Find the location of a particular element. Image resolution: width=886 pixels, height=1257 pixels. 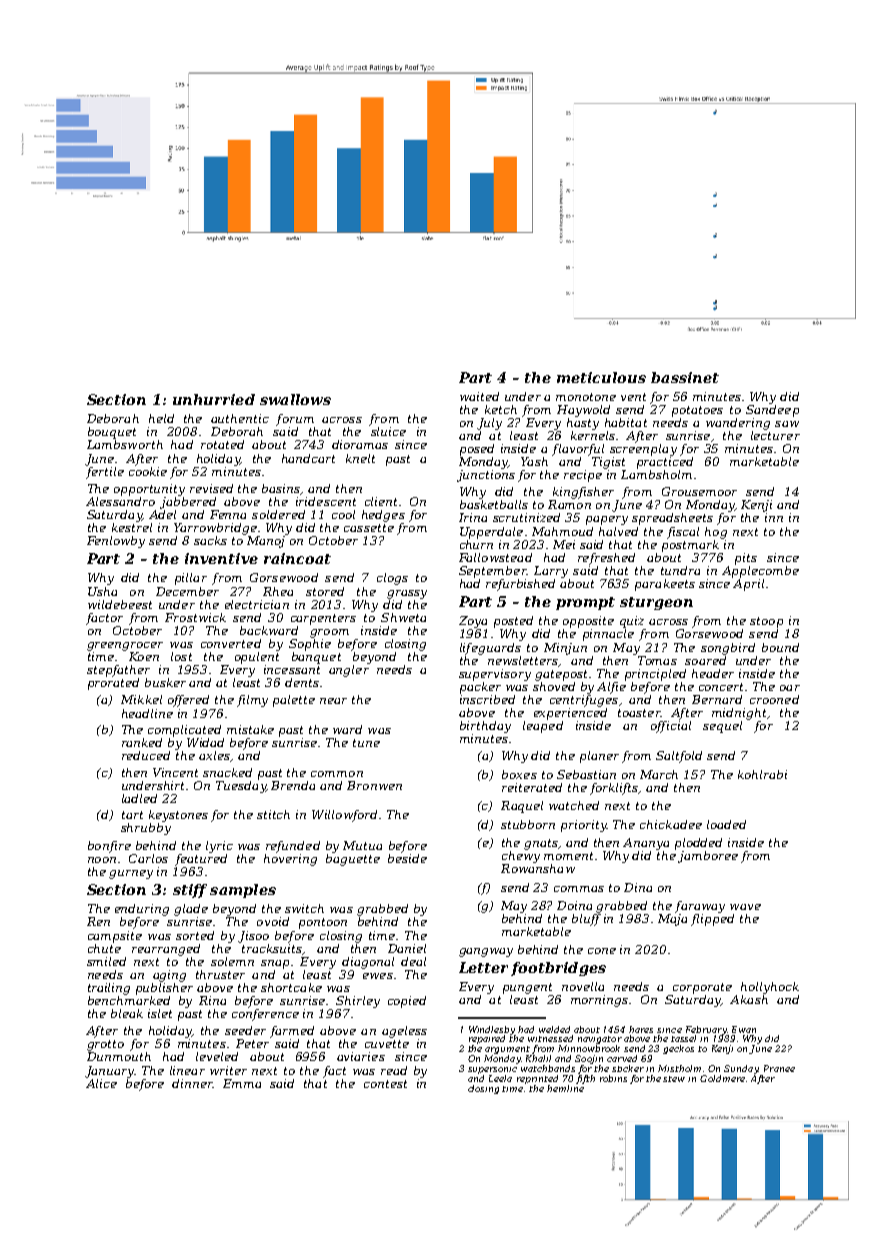

cookie is located at coordinates (148, 471).
